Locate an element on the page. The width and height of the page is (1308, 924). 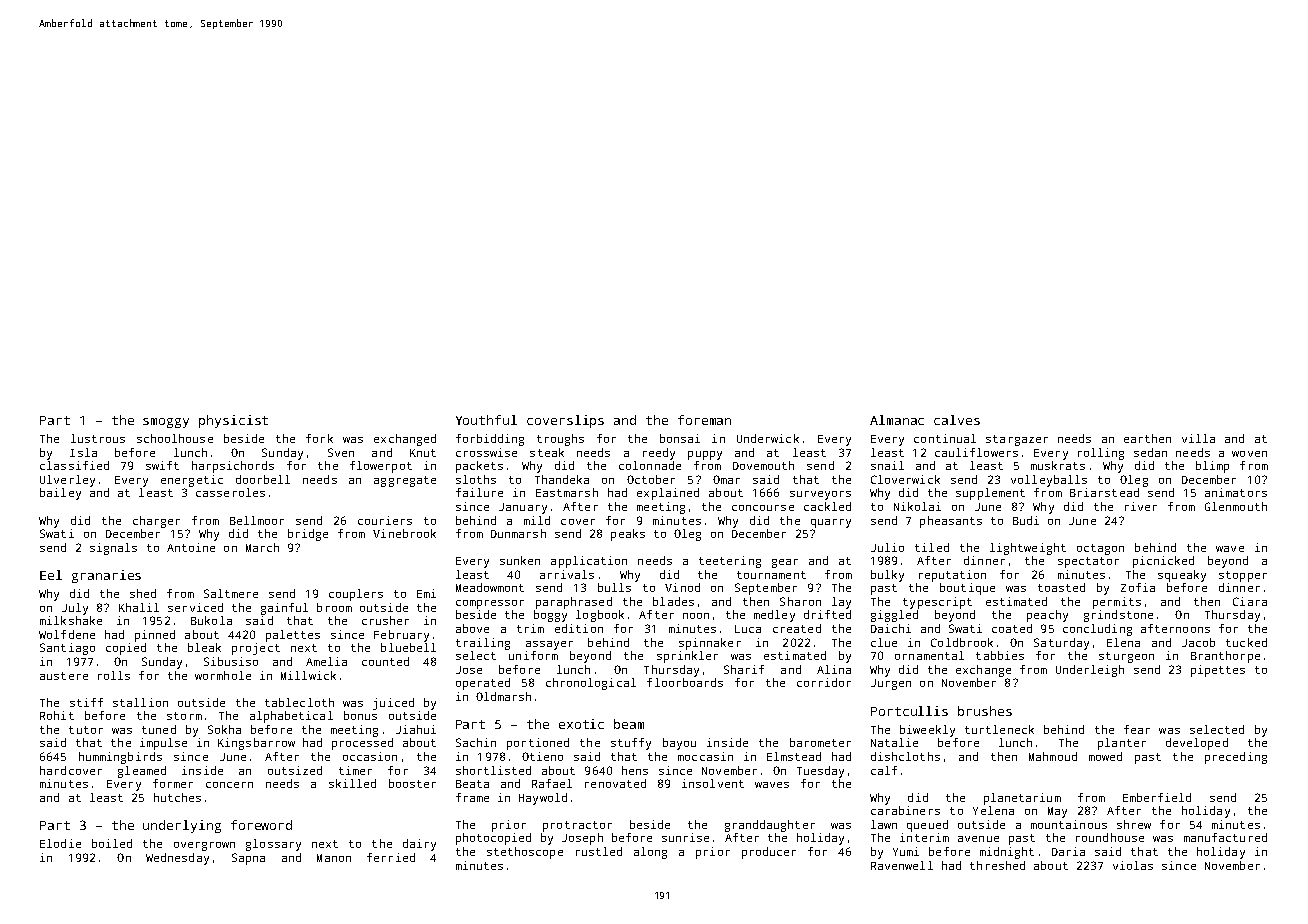
foreman is located at coordinates (704, 420).
